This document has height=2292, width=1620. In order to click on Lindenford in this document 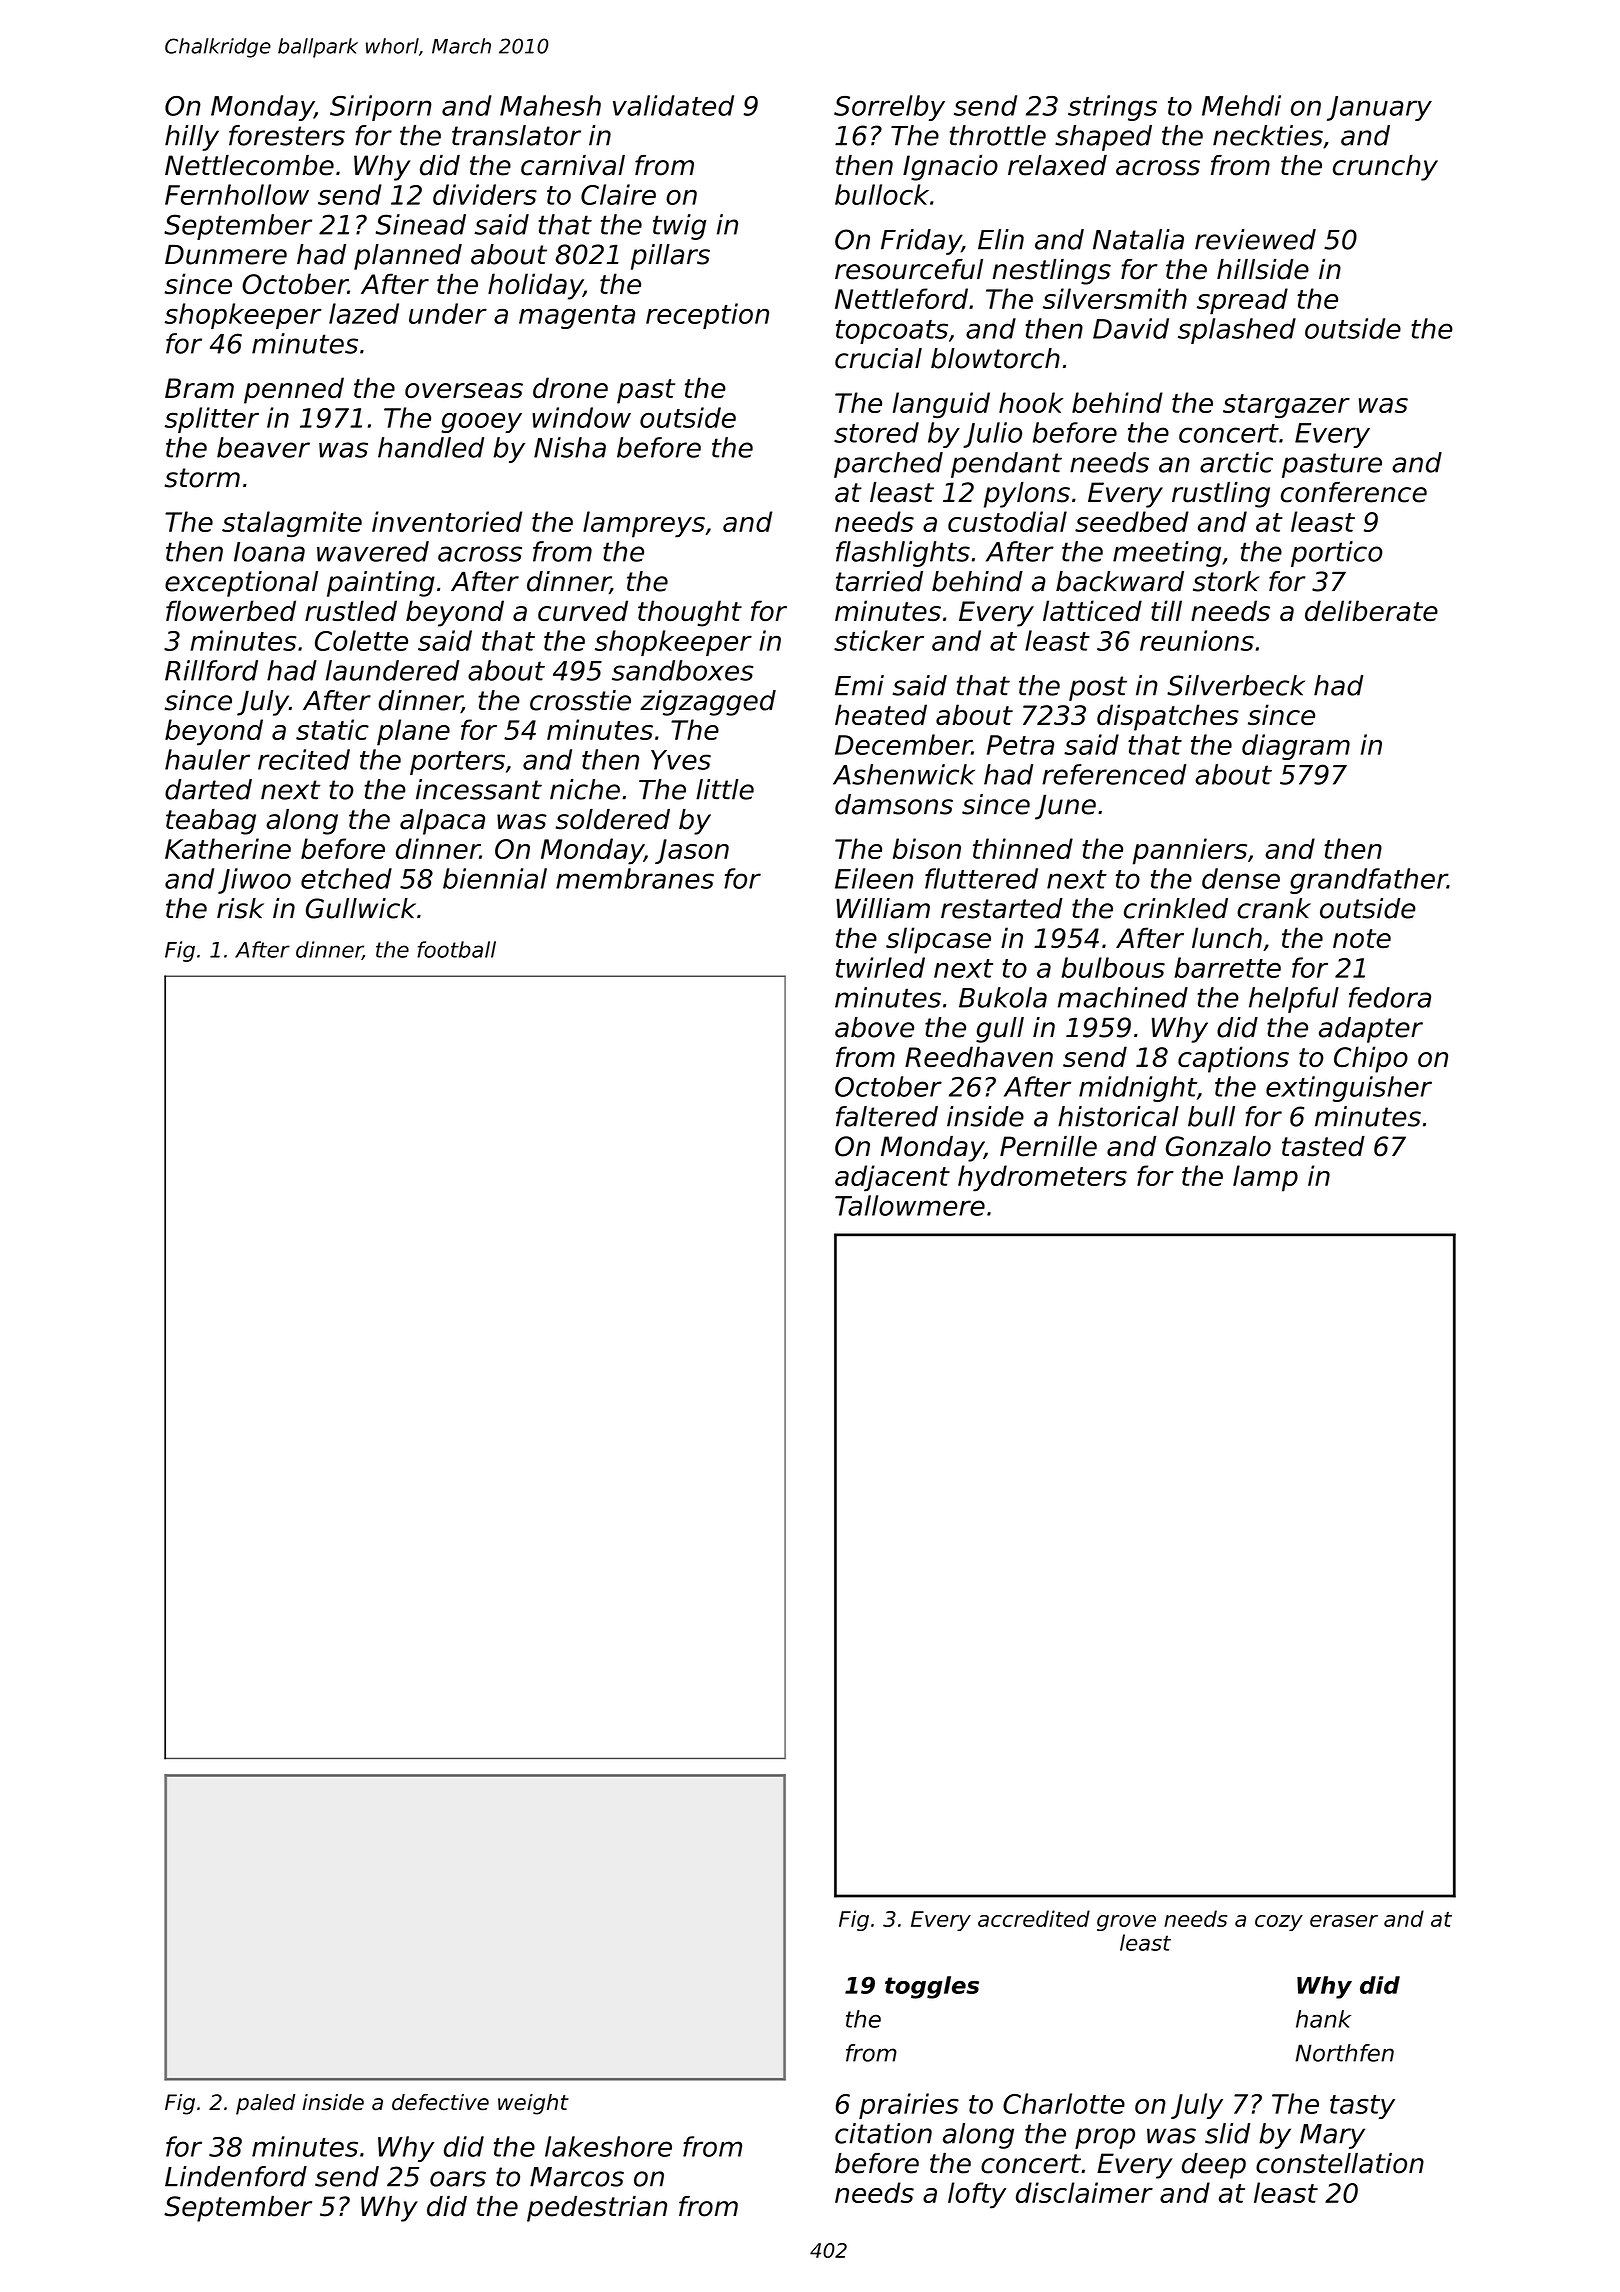, I will do `click(236, 2176)`.
